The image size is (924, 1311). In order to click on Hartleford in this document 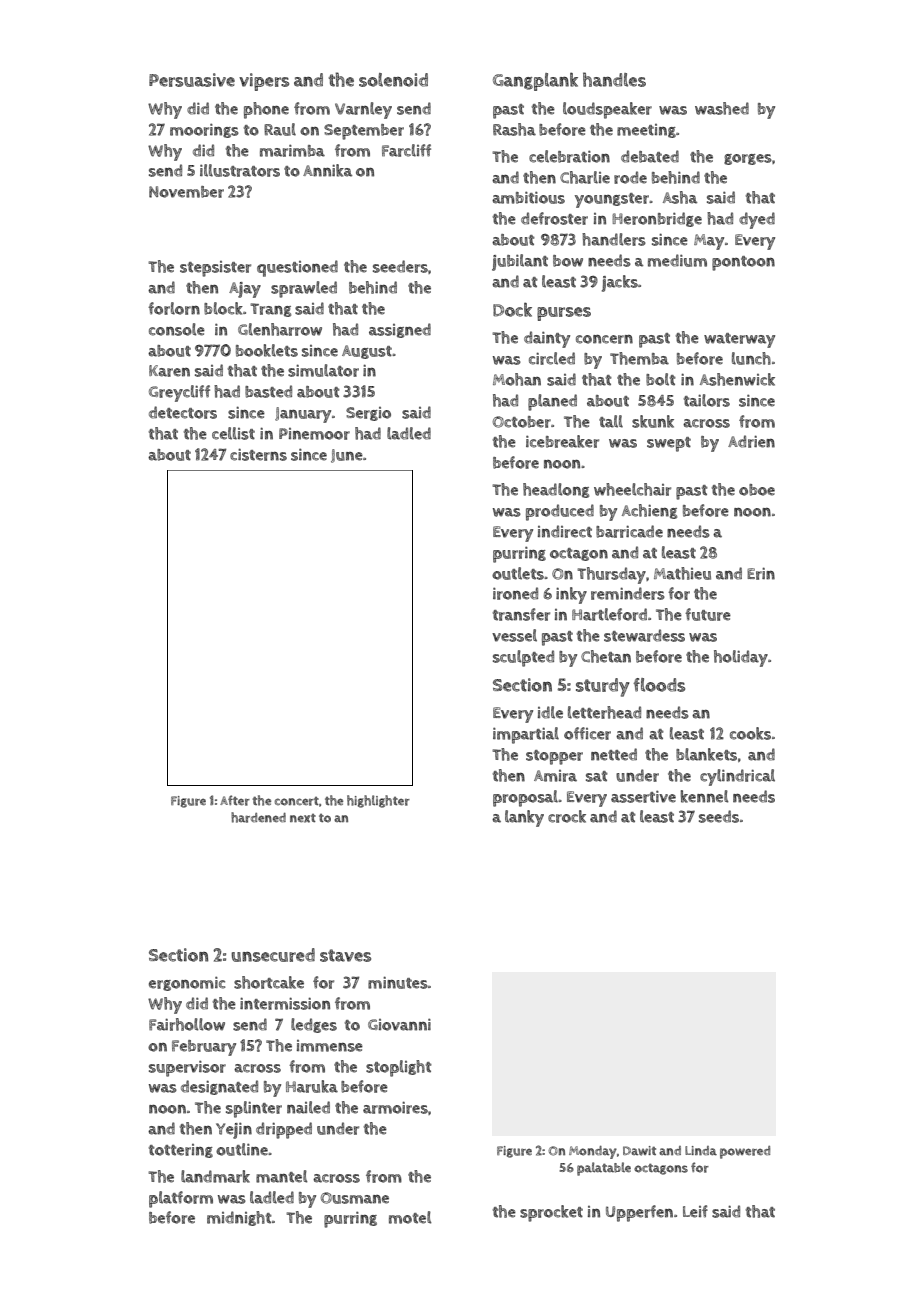, I will do `click(609, 614)`.
